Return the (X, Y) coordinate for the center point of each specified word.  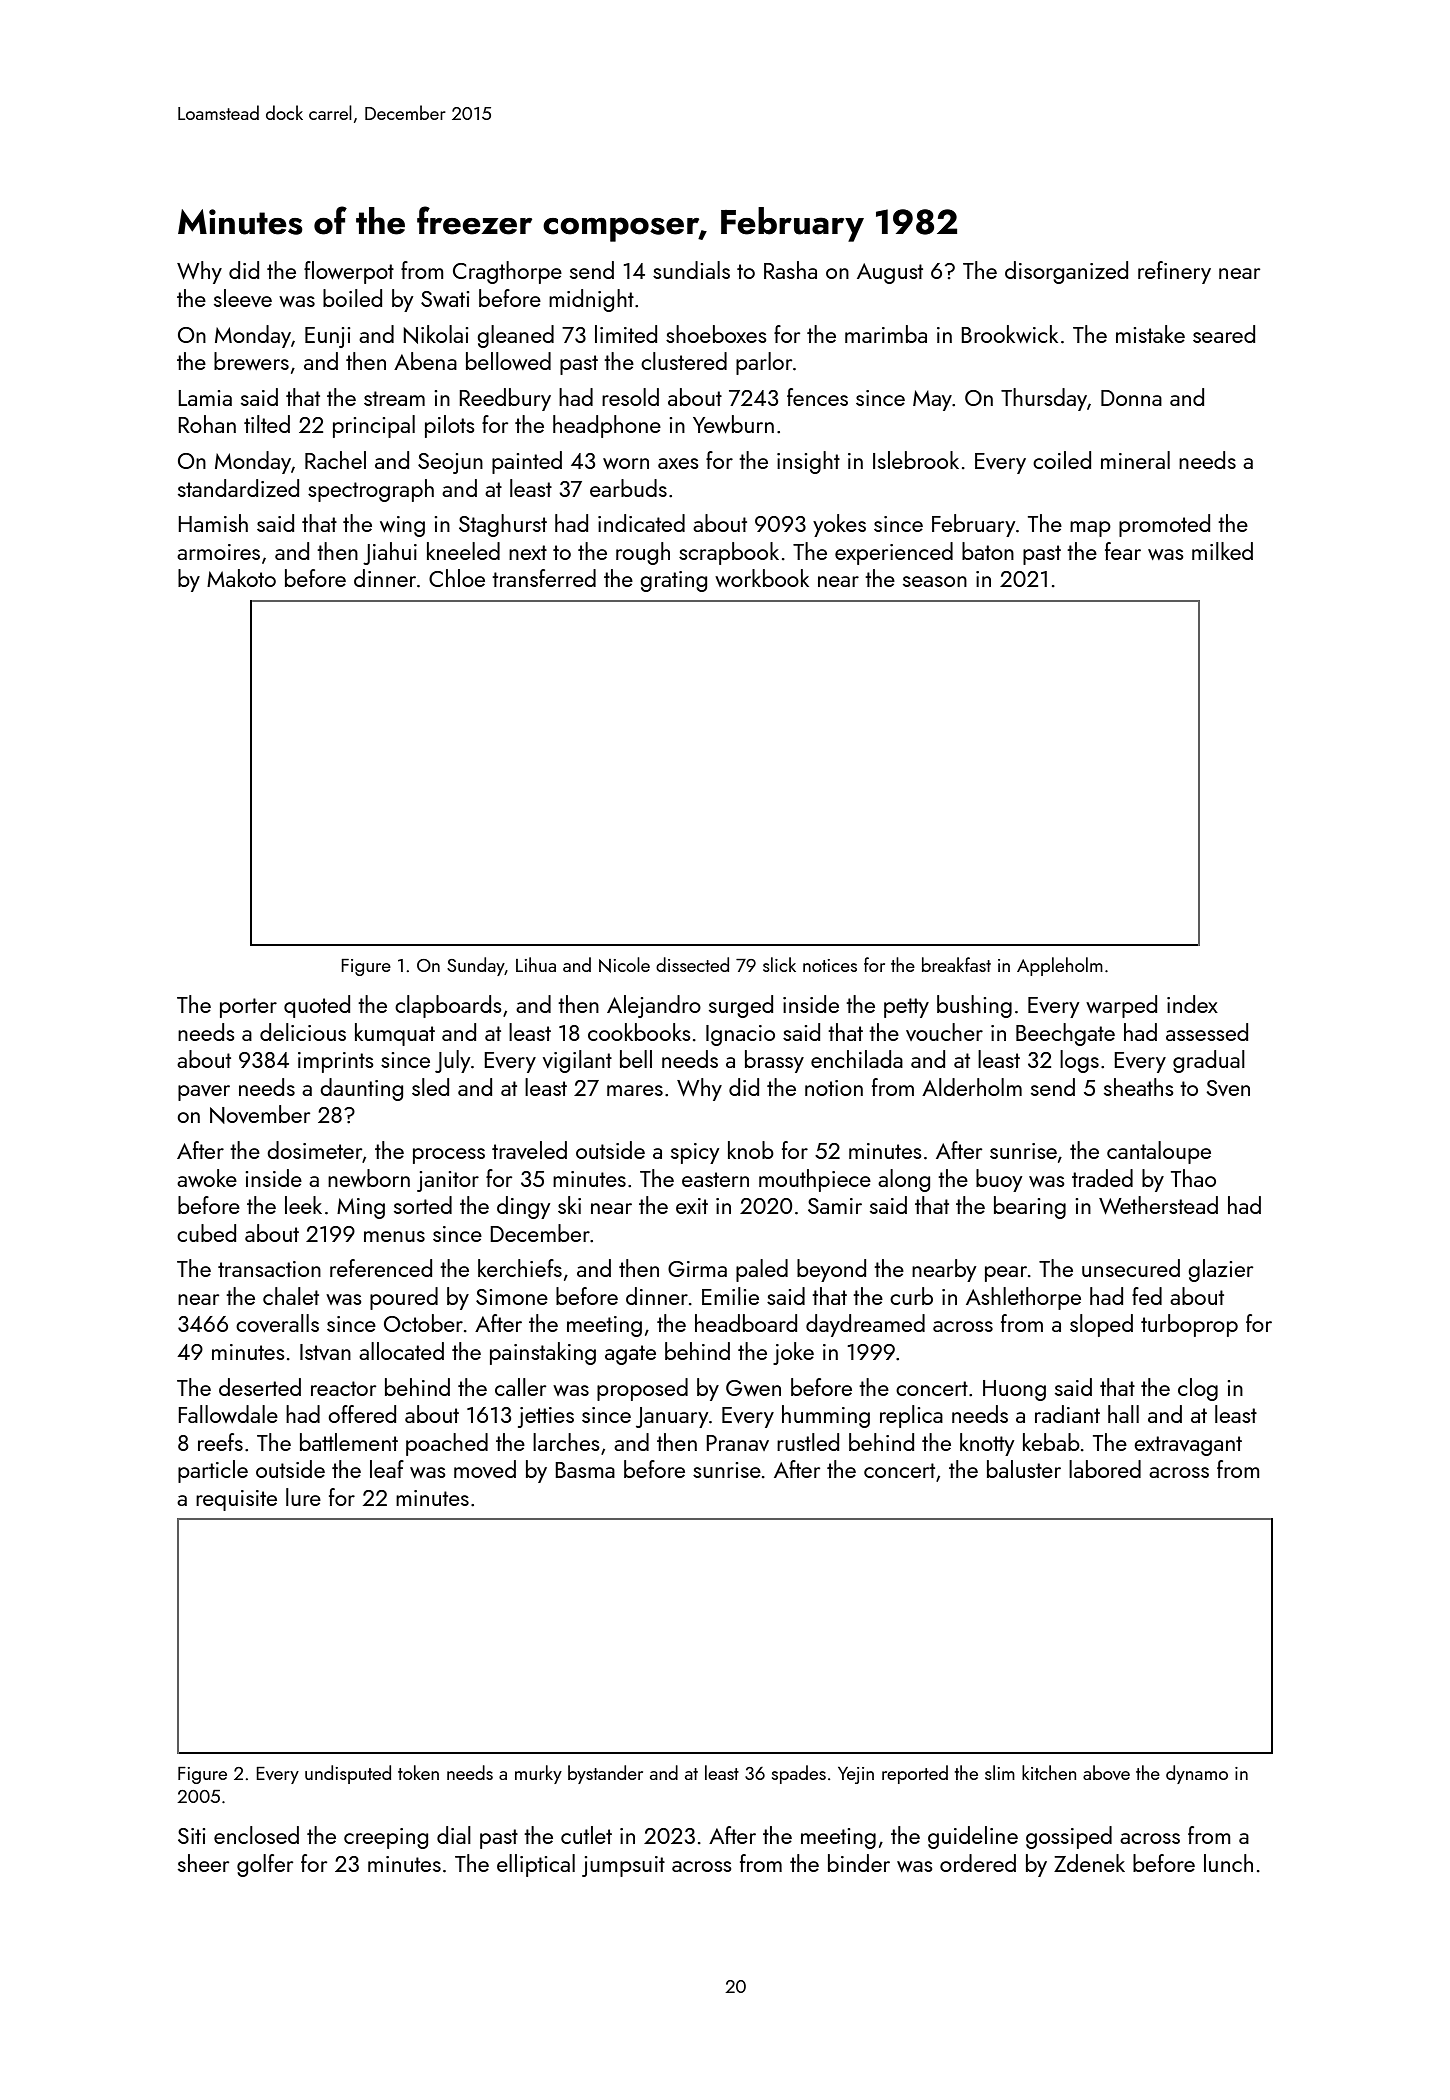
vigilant (577, 1061)
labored (1105, 1469)
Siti (191, 1836)
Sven (1228, 1088)
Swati (445, 299)
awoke (207, 1178)
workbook (762, 578)
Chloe (457, 578)
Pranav (737, 1443)
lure (303, 1497)
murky (538, 1774)
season (935, 581)
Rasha (790, 270)
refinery (1174, 272)
